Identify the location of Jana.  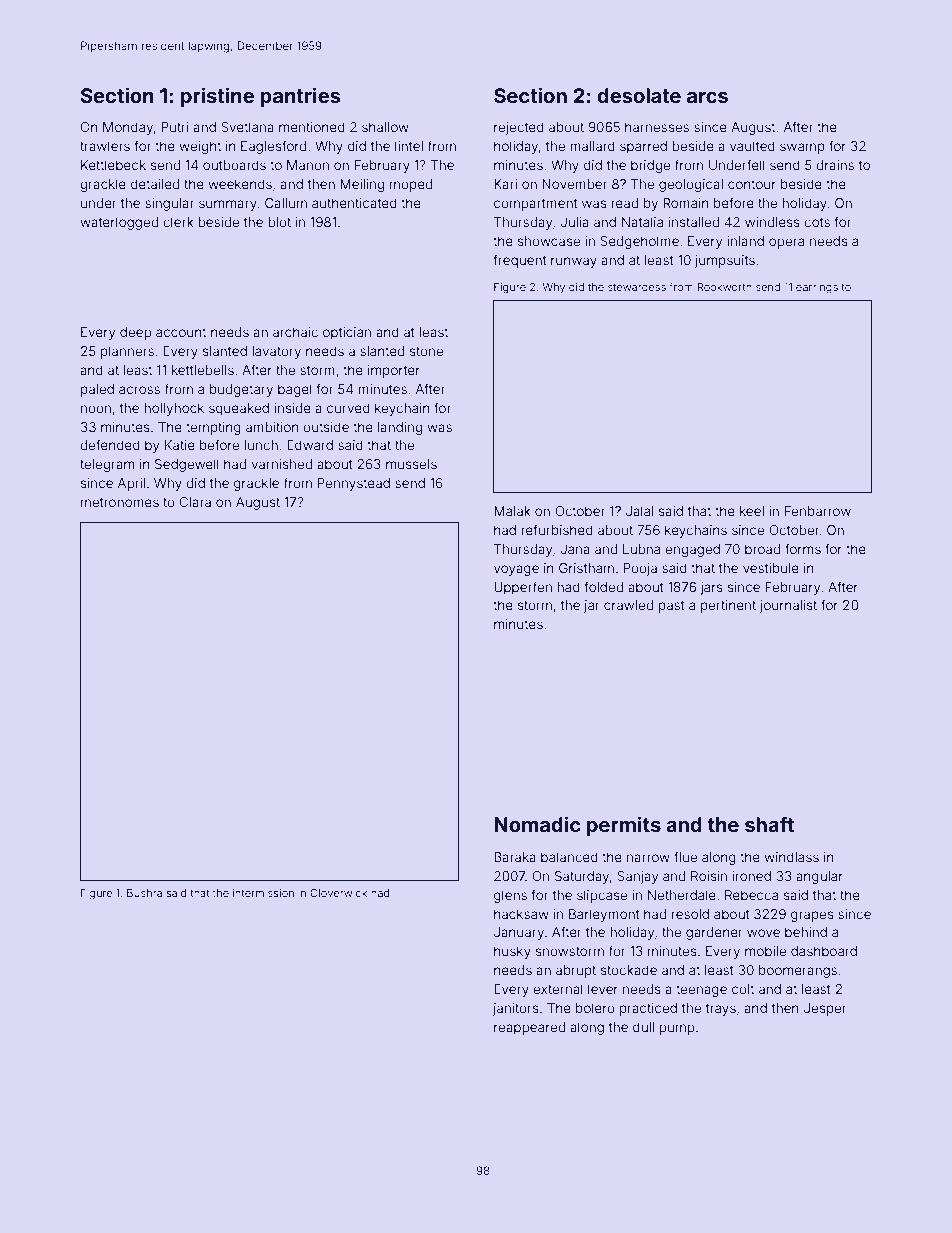
(575, 549).
